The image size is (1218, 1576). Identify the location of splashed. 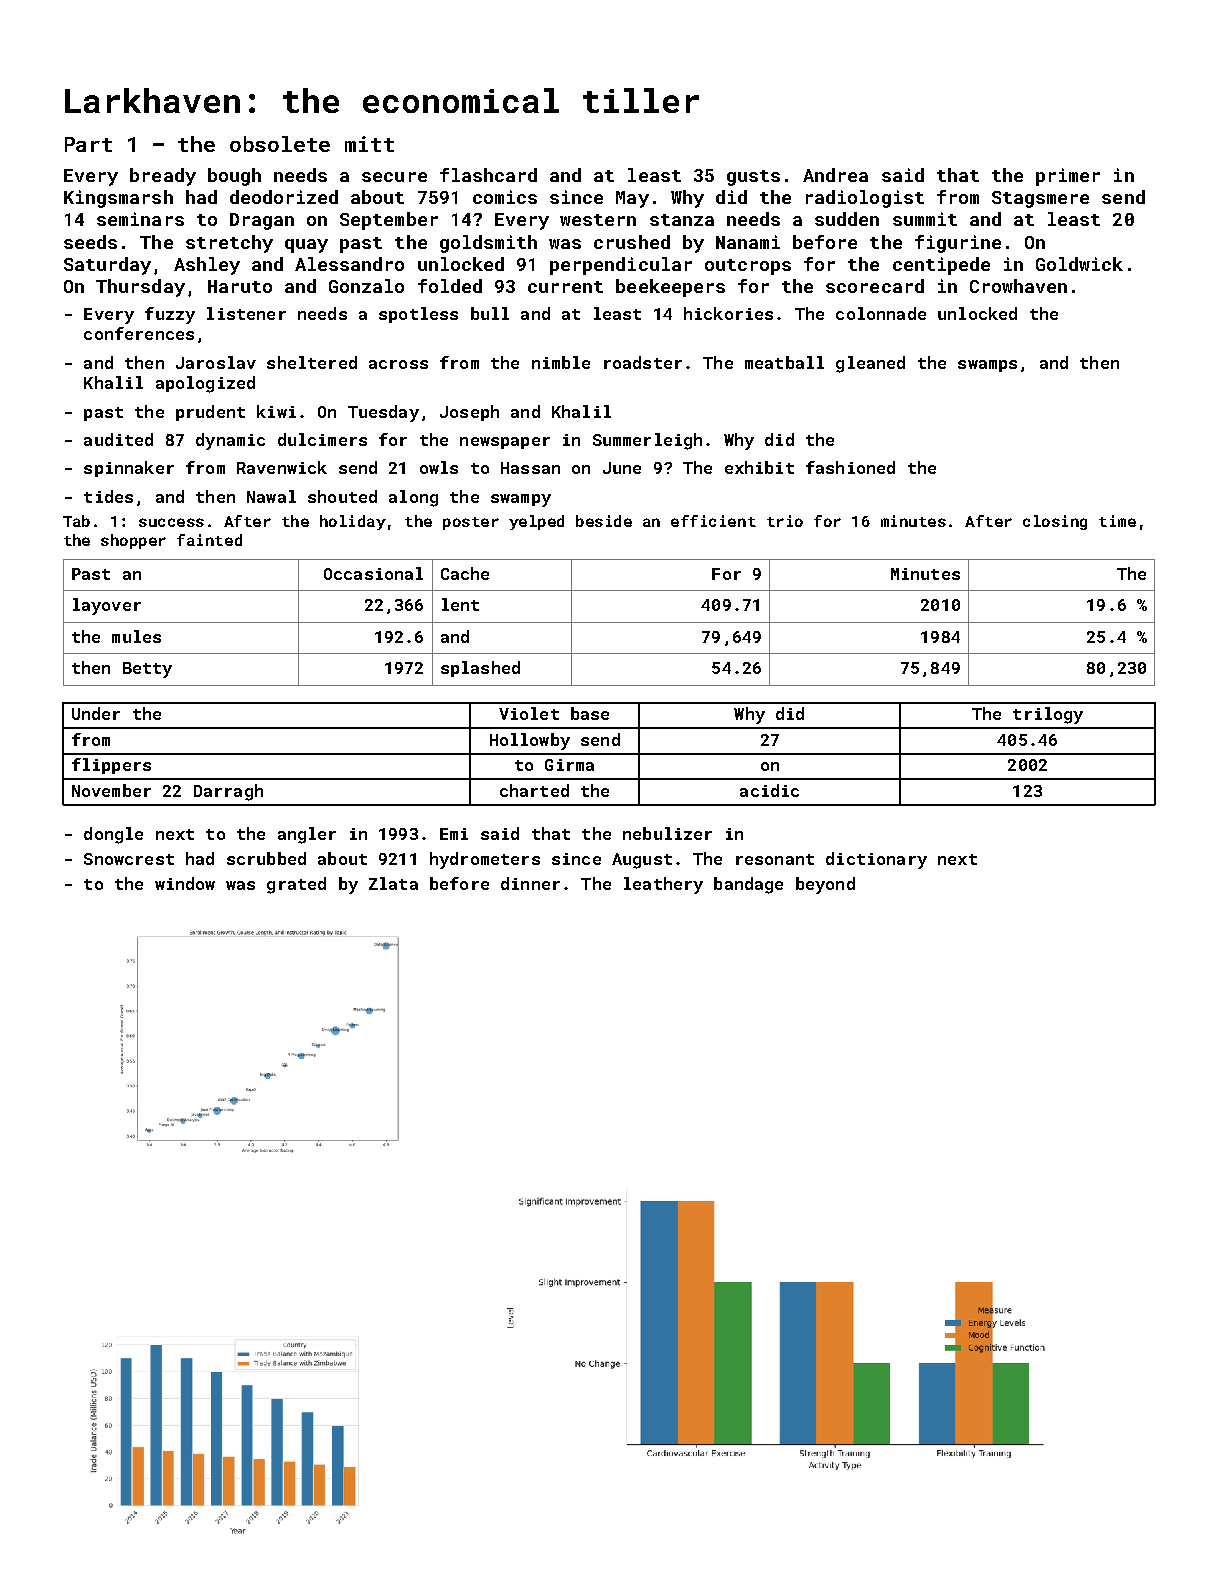
(480, 669).
